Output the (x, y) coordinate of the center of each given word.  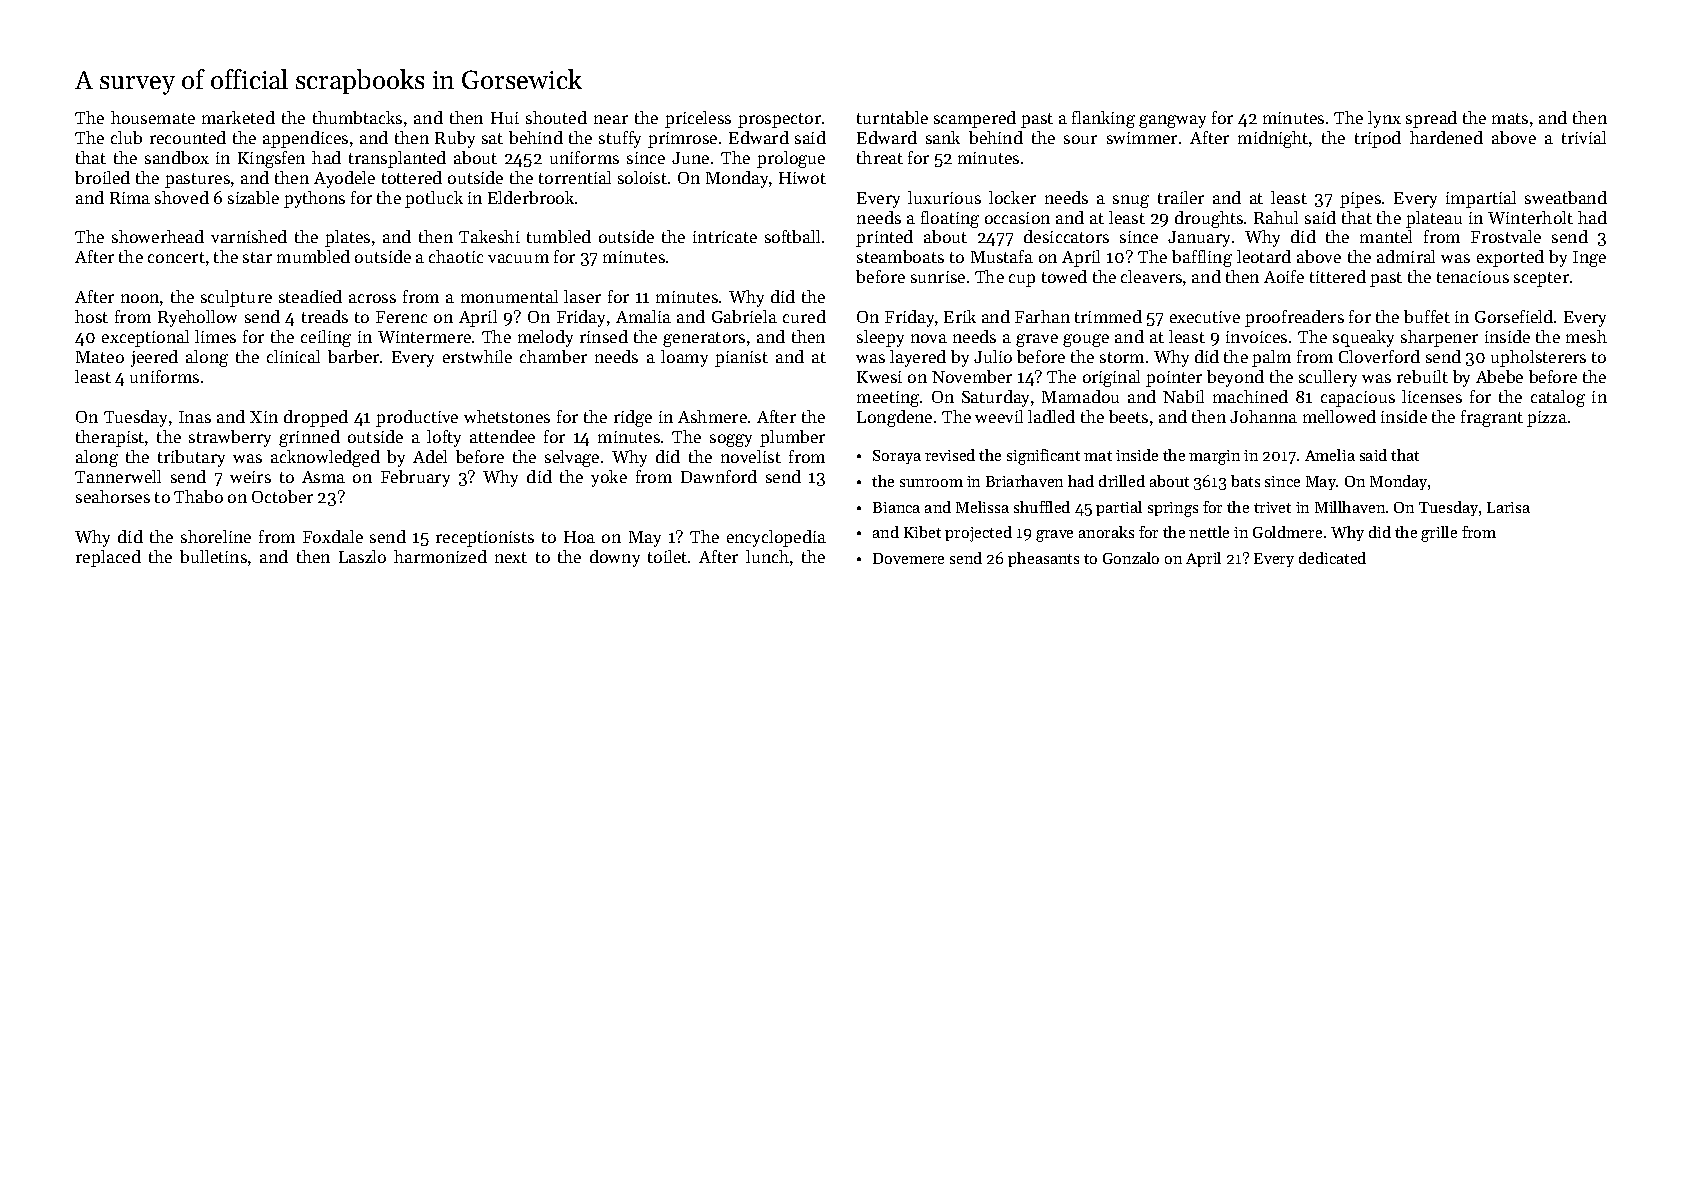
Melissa (982, 507)
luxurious (944, 197)
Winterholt (1530, 217)
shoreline (216, 536)
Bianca (896, 507)
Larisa (1508, 507)
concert (176, 257)
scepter (1541, 279)
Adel (430, 456)
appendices (305, 139)
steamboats (900, 256)
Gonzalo (1131, 558)
